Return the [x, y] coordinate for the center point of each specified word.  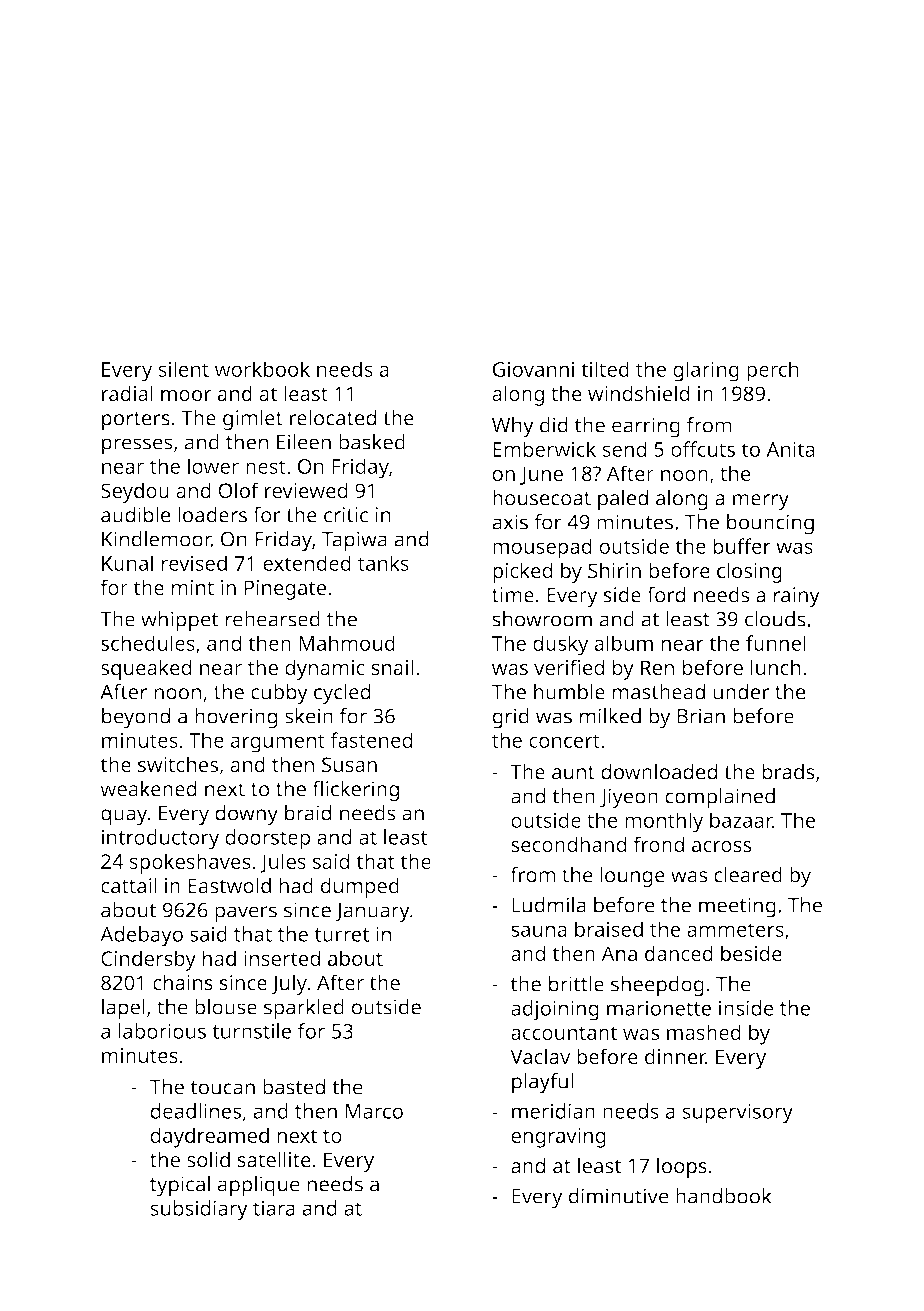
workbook [262, 369]
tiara [274, 1208]
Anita [790, 449]
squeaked [146, 669]
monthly [664, 822]
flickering [355, 790]
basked [372, 442]
